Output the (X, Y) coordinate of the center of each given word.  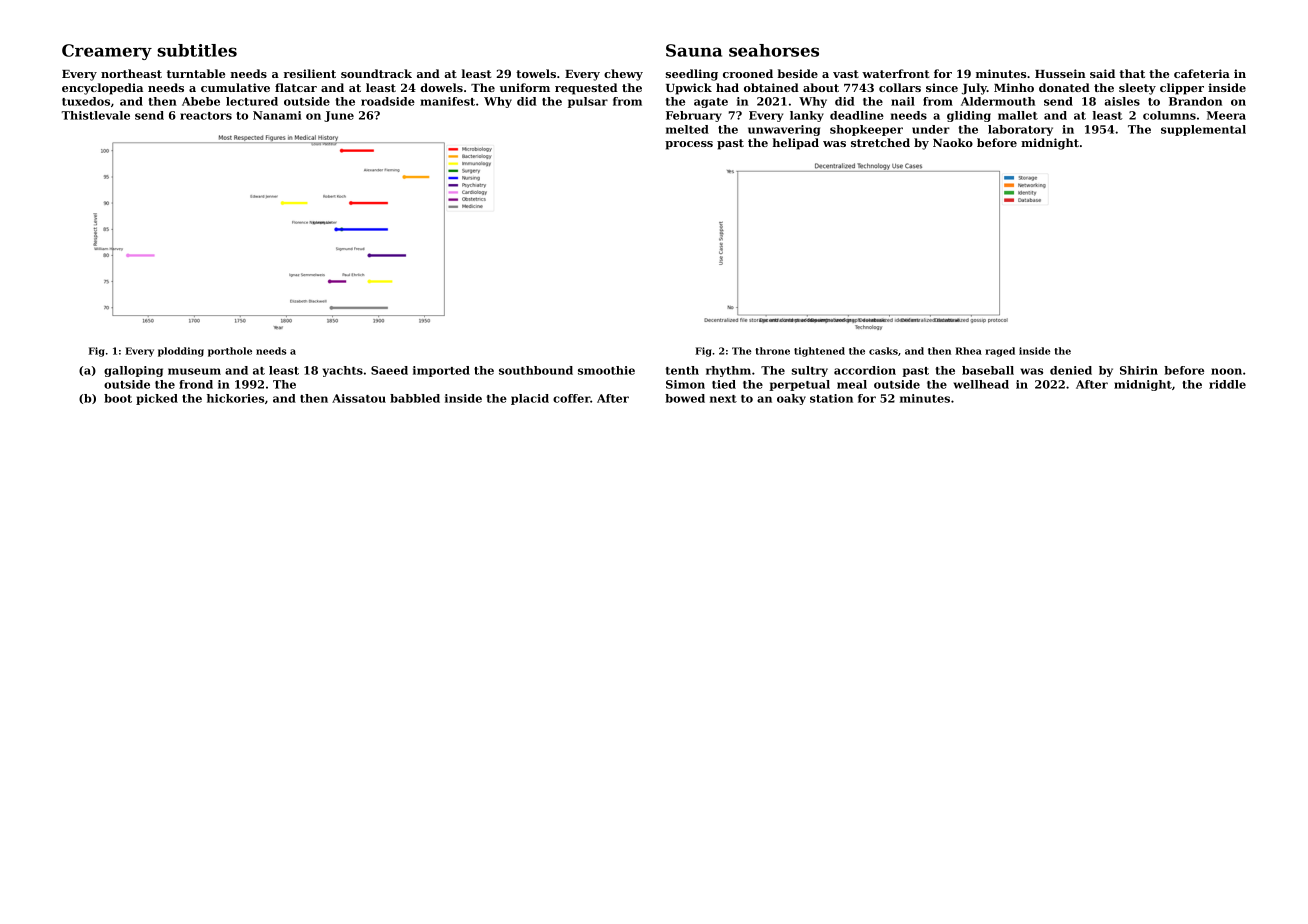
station (831, 398)
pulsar (588, 102)
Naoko (953, 142)
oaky (791, 399)
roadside (388, 101)
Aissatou (359, 398)
